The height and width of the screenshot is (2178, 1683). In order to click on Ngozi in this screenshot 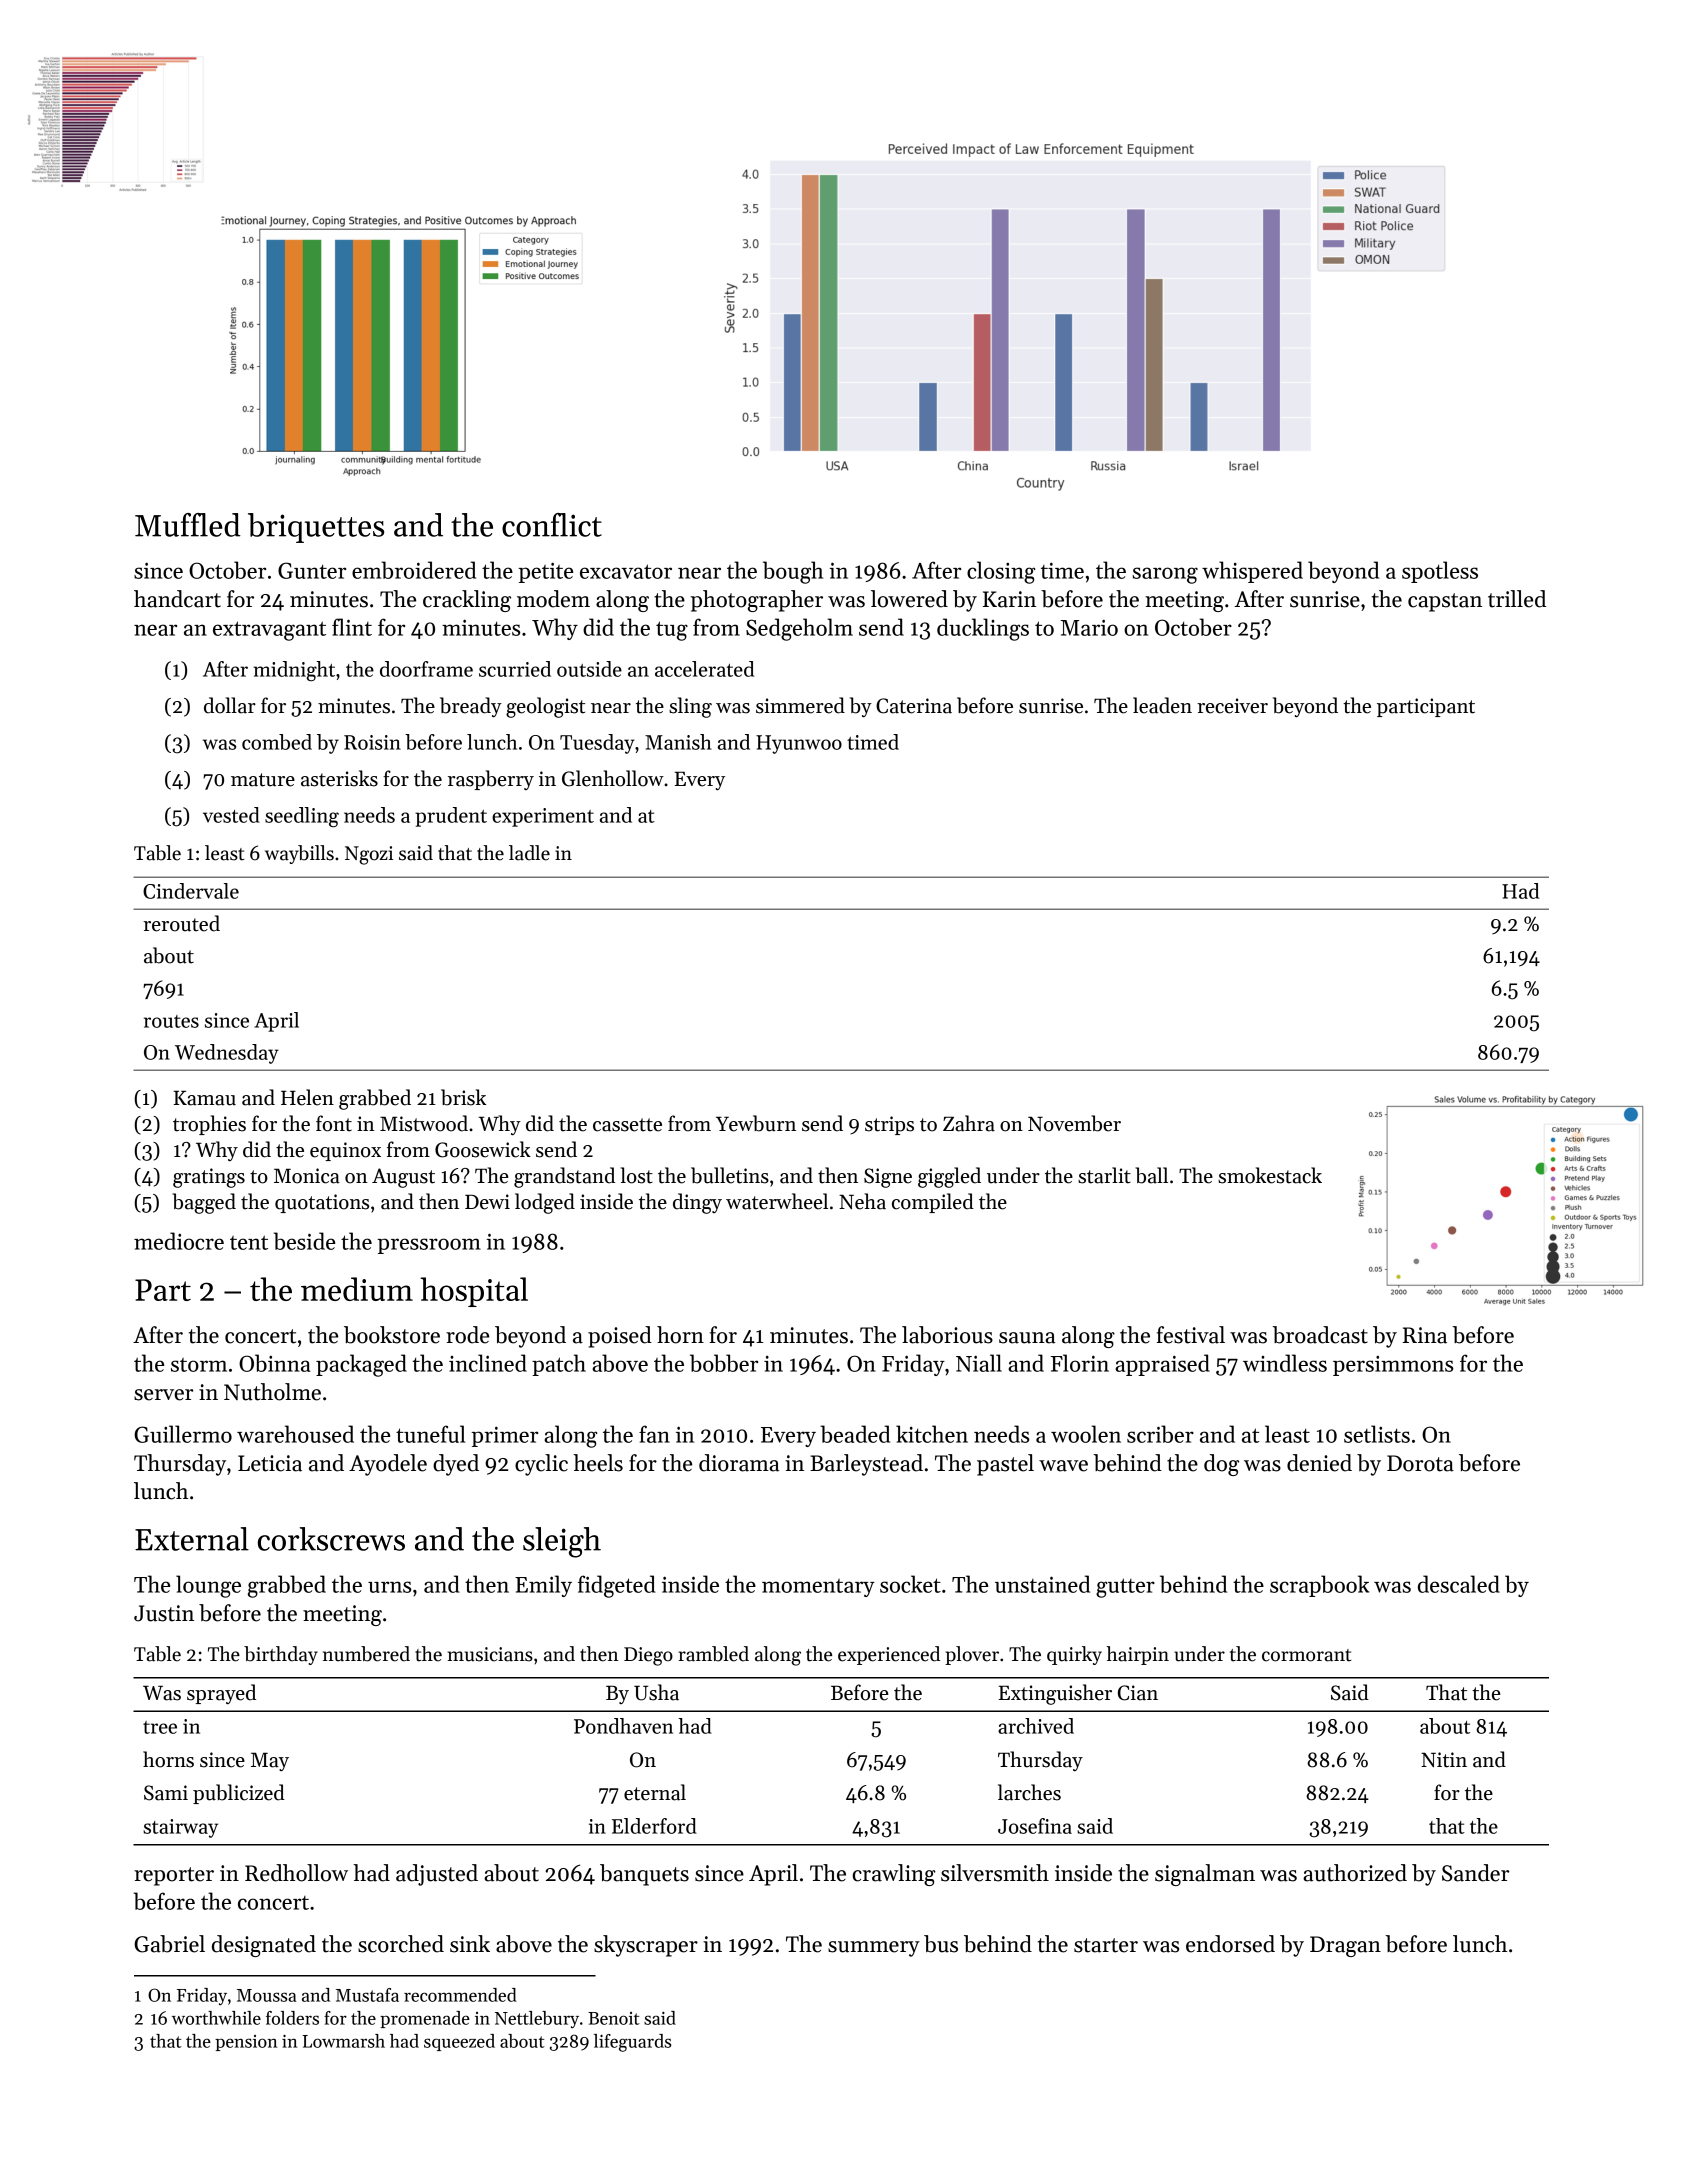, I will do `click(369, 855)`.
